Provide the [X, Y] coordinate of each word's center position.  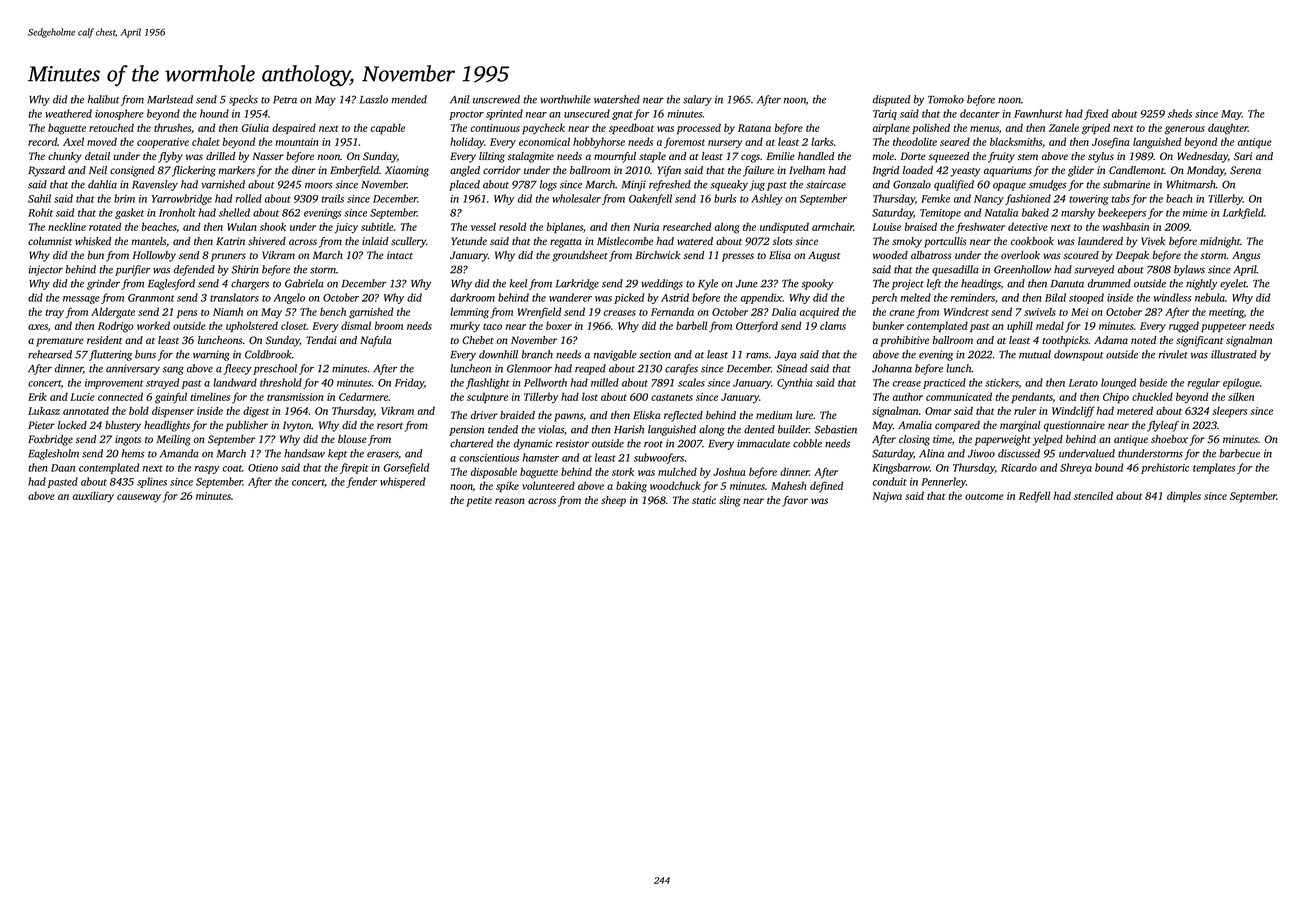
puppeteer [1223, 327]
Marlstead [170, 99]
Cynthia [794, 383]
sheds [1180, 113]
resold [512, 226]
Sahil [39, 198]
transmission [295, 397]
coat [232, 468]
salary [697, 100]
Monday [1205, 171]
